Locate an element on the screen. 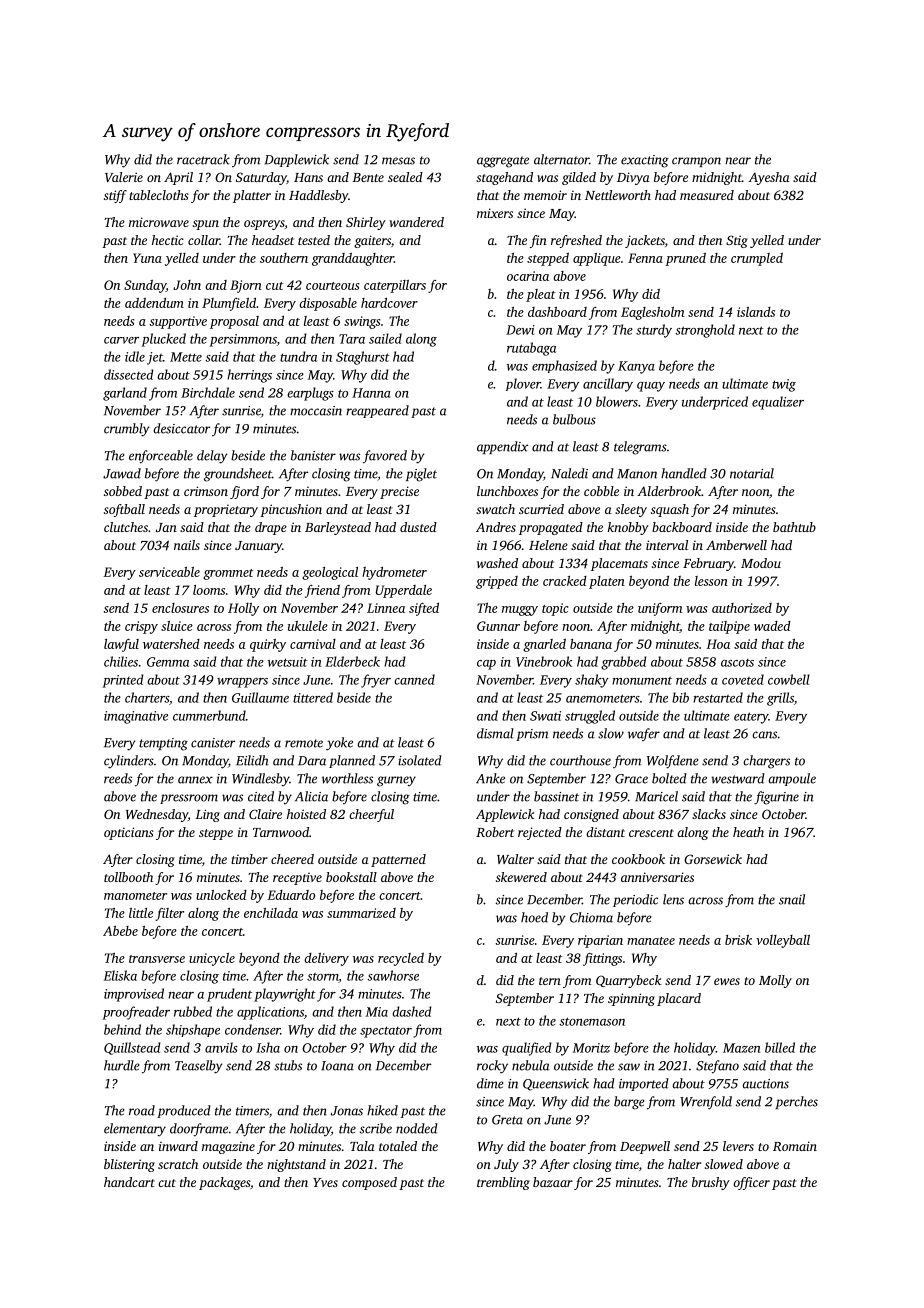 The width and height of the screenshot is (924, 1308). elementary is located at coordinates (135, 1130).
